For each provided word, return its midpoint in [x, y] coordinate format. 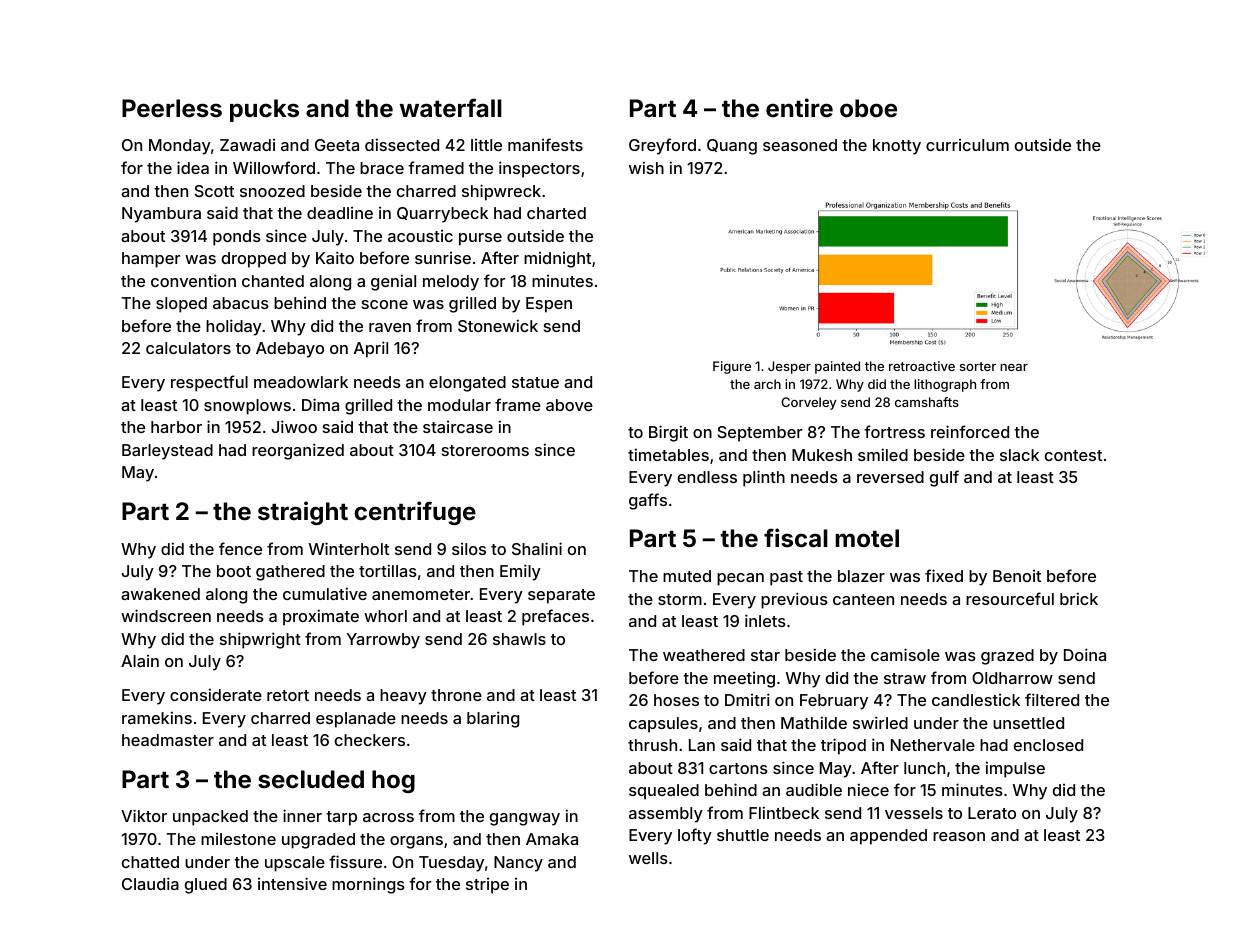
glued [206, 886]
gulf [944, 478]
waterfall [451, 108]
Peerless [172, 108]
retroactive [922, 366]
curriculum [967, 145]
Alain [140, 661]
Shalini [537, 548]
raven [390, 327]
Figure [732, 367]
